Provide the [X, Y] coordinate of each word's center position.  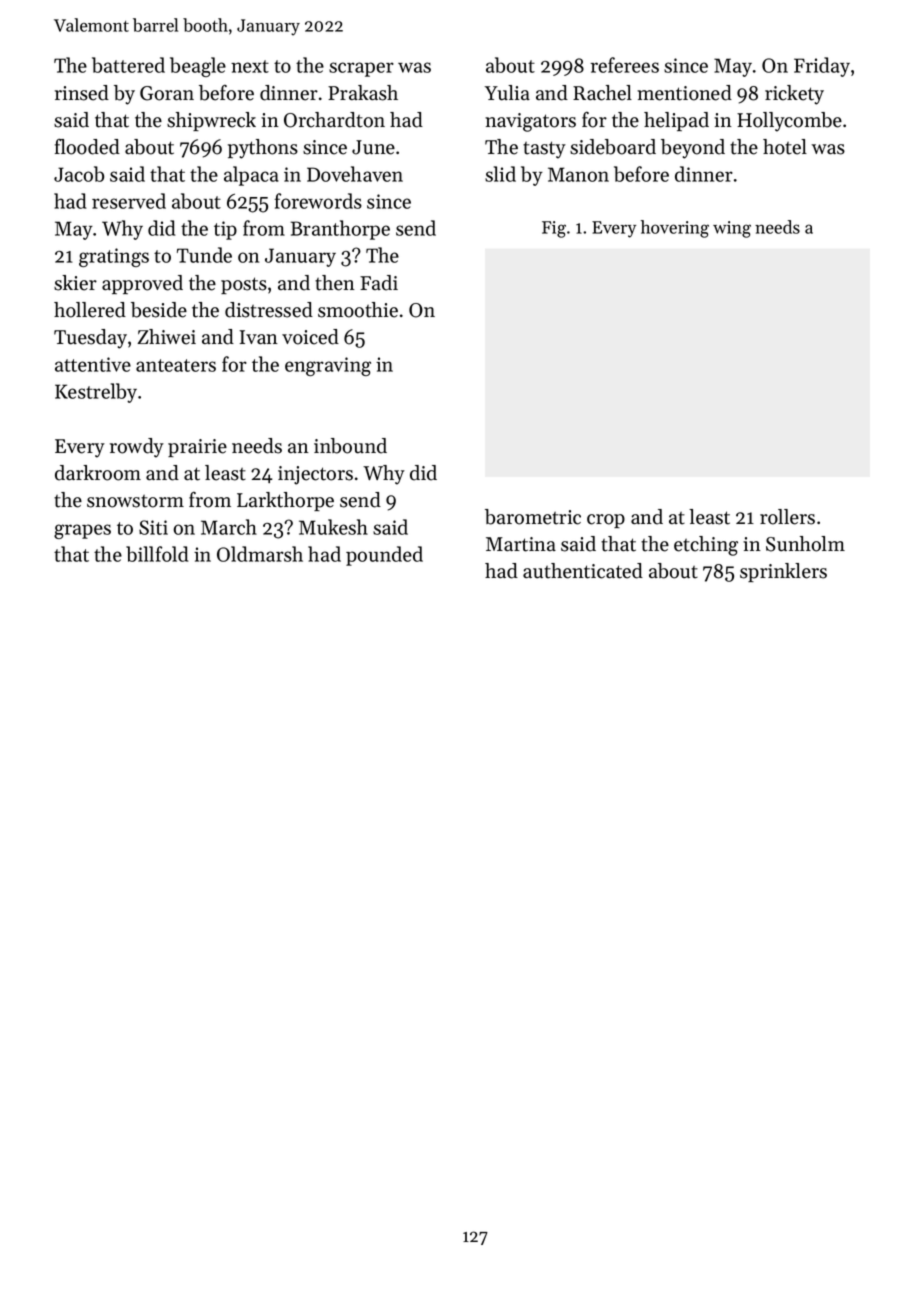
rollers [787, 517]
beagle [198, 67]
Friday [822, 67]
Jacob [79, 174]
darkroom [98, 473]
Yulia [507, 93]
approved [142, 284]
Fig [554, 229]
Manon [578, 174]
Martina [521, 544]
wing [732, 229]
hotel [785, 147]
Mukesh [333, 527]
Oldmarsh [260, 554]
